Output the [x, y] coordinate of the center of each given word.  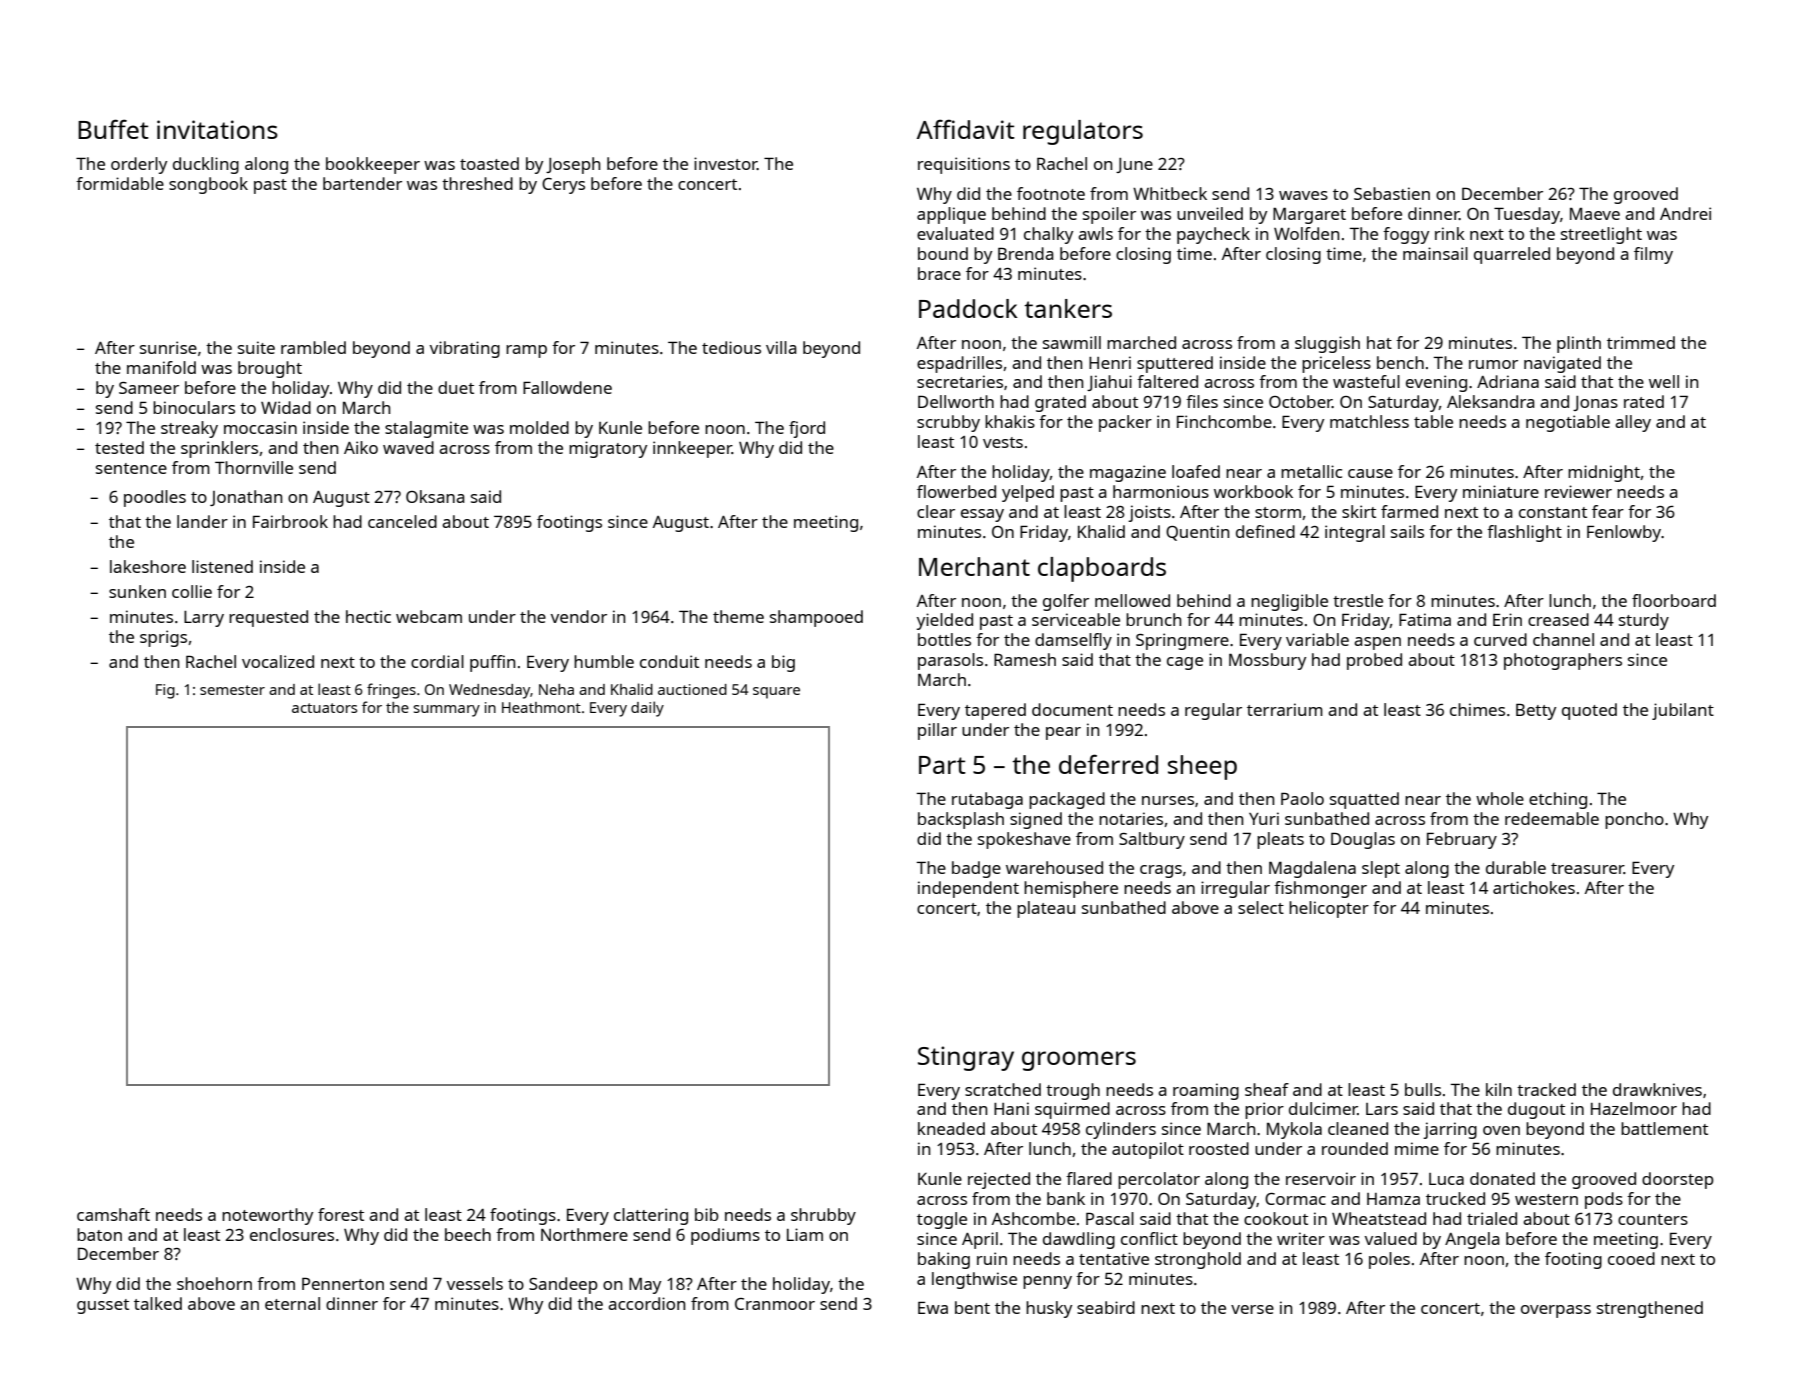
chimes [1477, 709]
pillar [937, 731]
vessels [475, 1283]
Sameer [149, 388]
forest [341, 1214]
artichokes [1534, 887]
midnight [1604, 473]
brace [939, 273]
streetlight [1601, 235]
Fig [165, 691]
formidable [120, 183]
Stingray [966, 1058]
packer [1125, 423]
